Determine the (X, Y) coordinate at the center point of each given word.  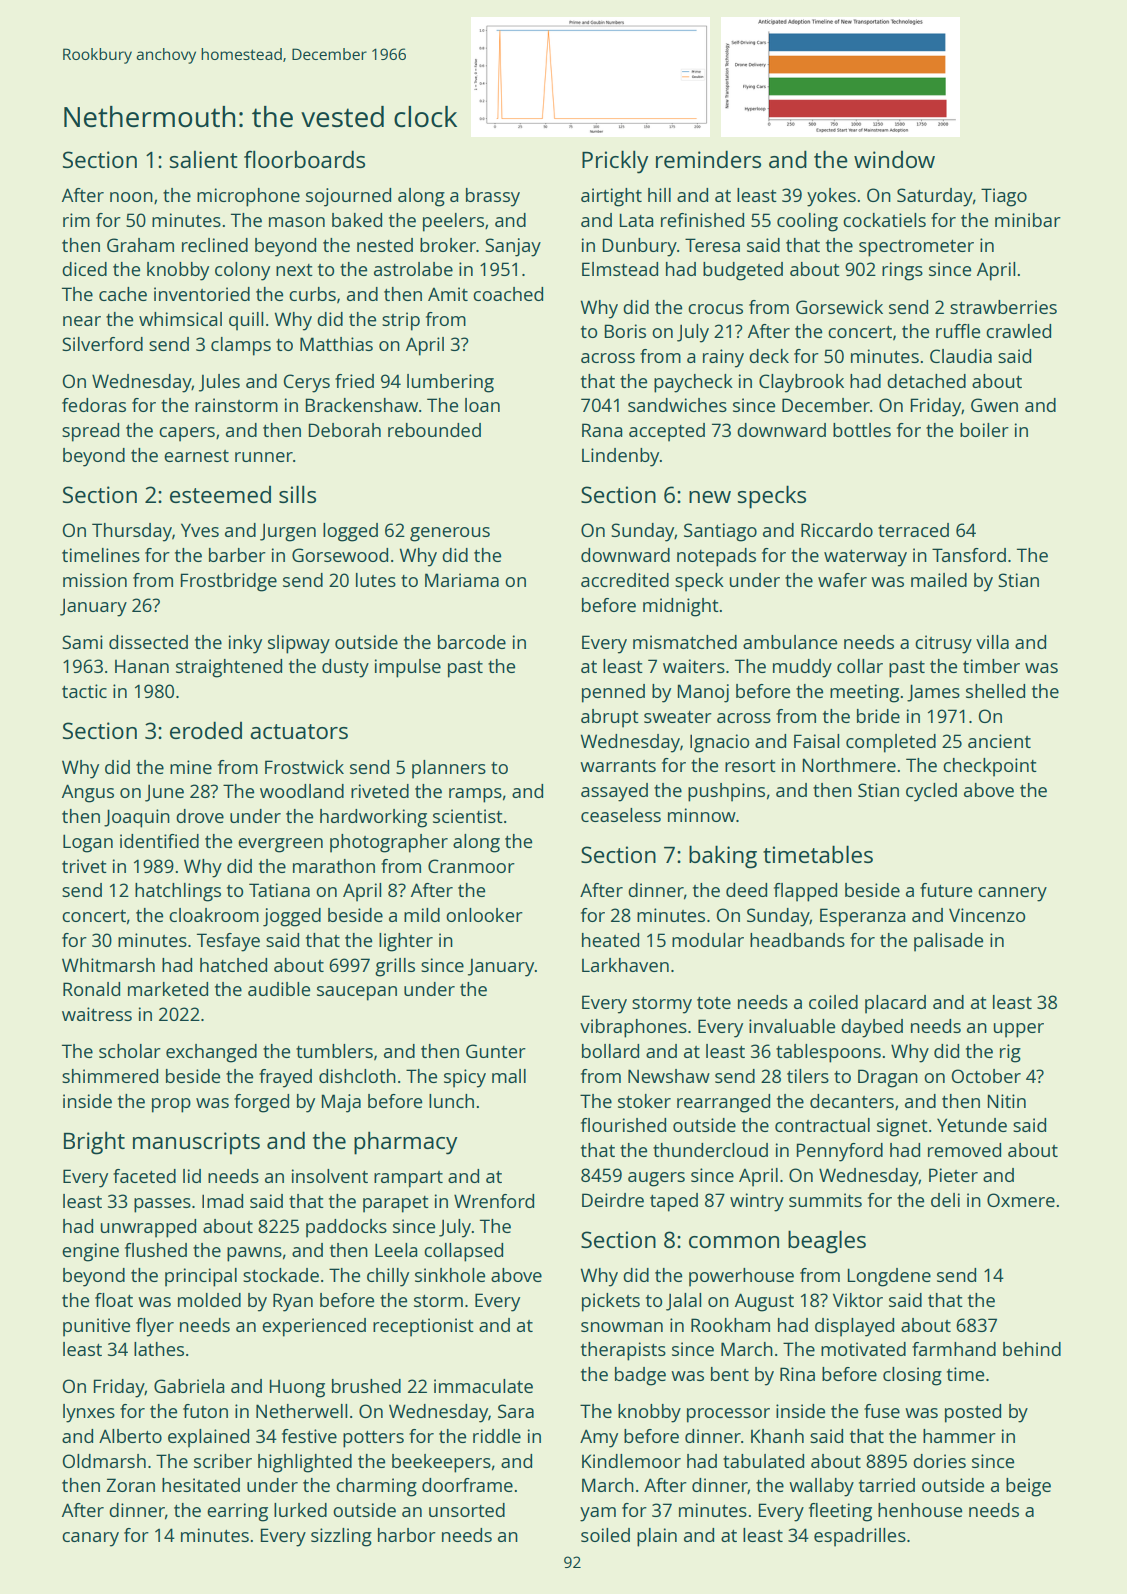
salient (204, 159)
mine (191, 767)
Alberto (130, 1436)
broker (448, 245)
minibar (1028, 220)
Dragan (888, 1078)
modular (708, 940)
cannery (1012, 894)
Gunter (496, 1051)
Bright (94, 1143)
